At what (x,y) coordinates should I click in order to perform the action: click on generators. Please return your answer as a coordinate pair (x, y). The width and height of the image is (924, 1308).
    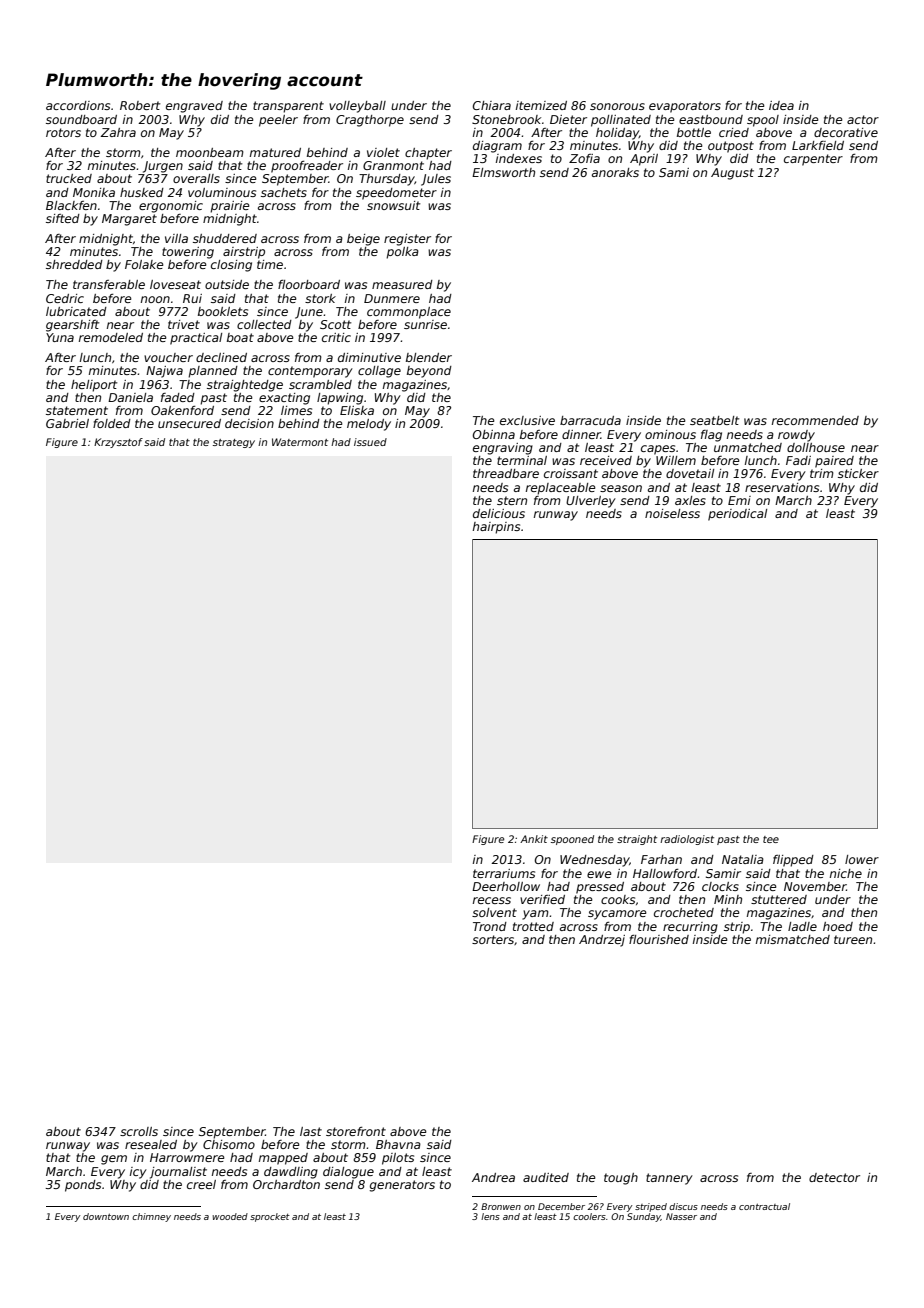
    Looking at the image, I should click on (402, 1186).
